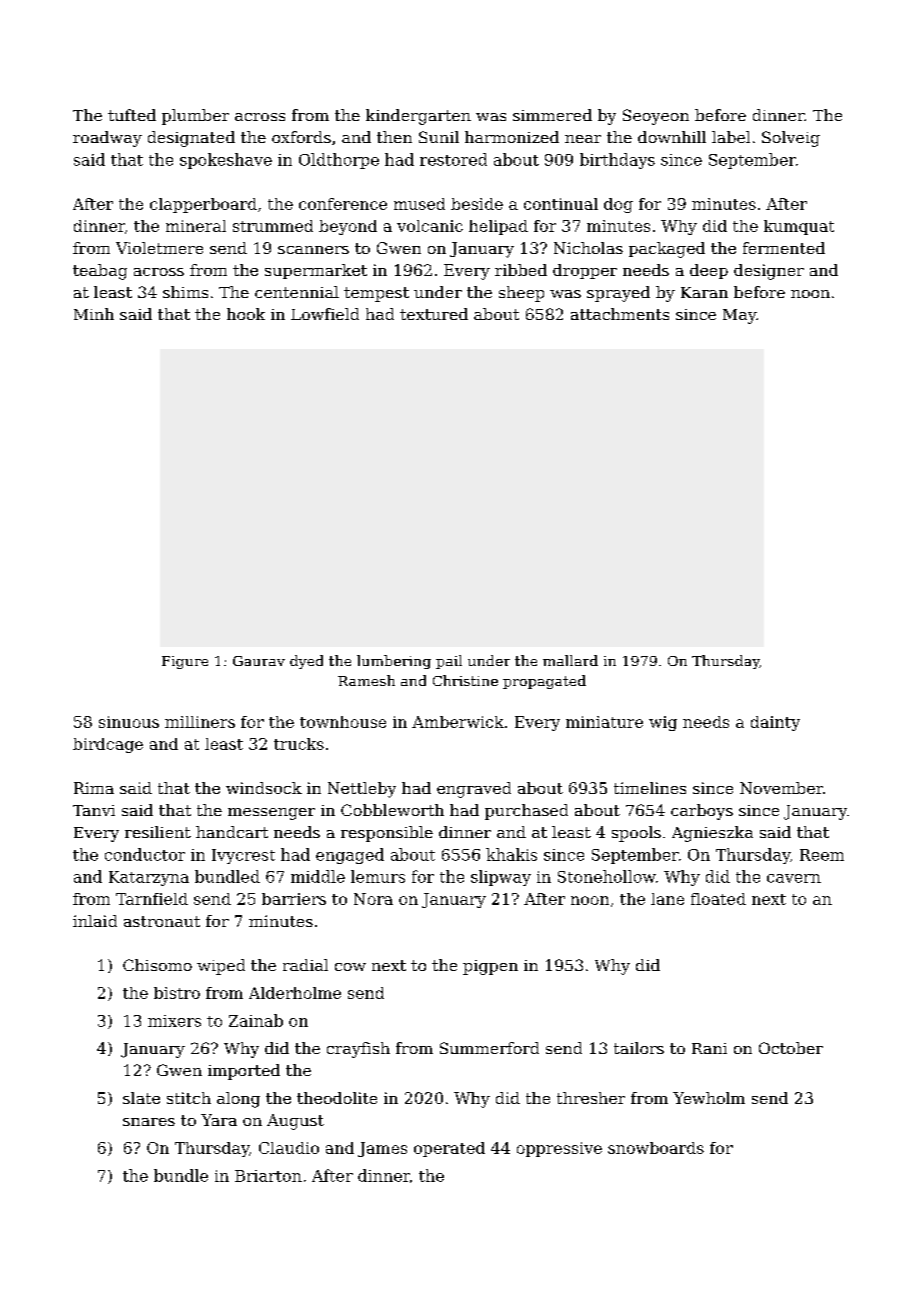 Image resolution: width=924 pixels, height=1308 pixels. What do you see at coordinates (731, 137) in the document?
I see `label` at bounding box center [731, 137].
